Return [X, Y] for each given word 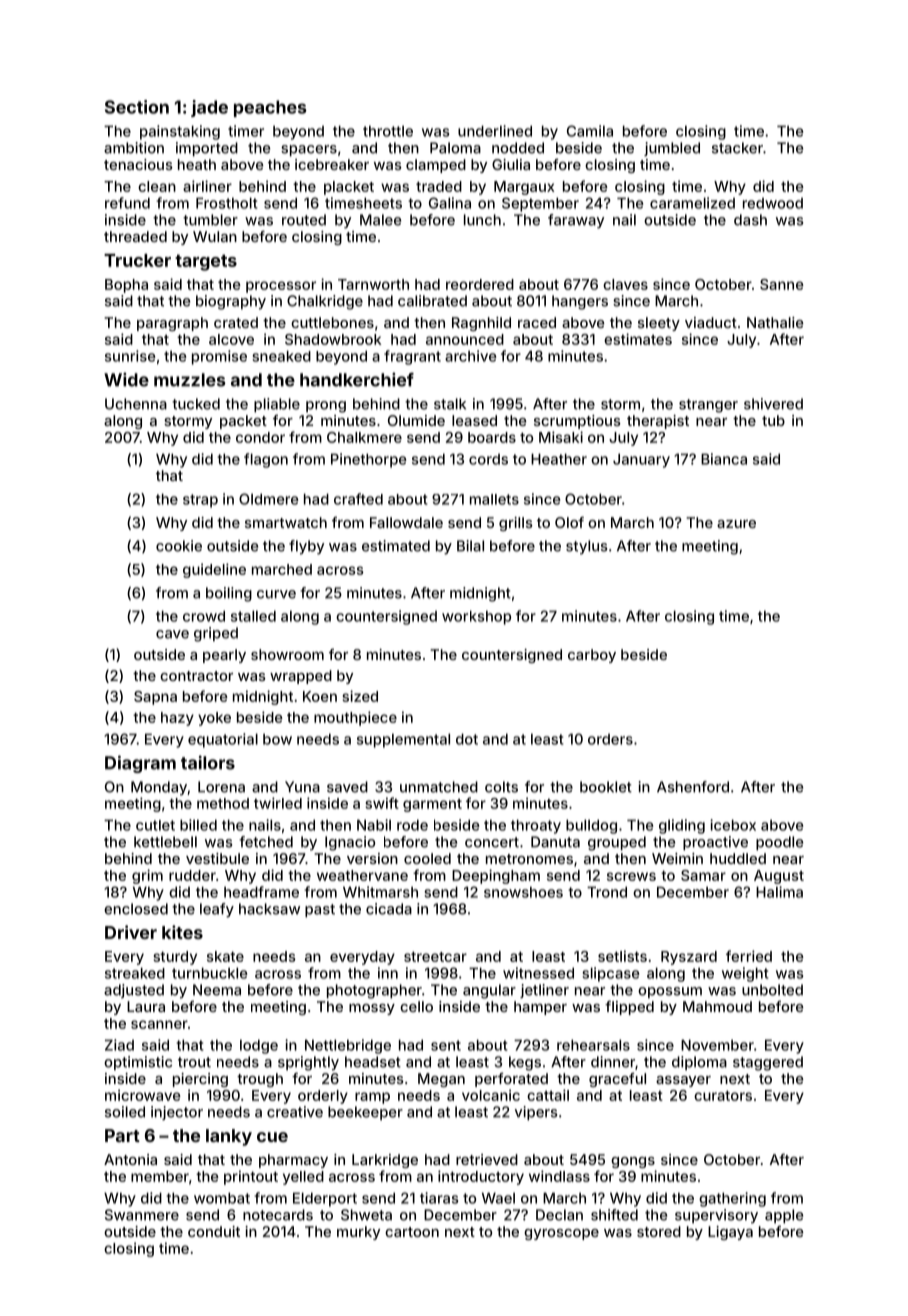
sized [360, 696]
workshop [476, 617]
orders [610, 739]
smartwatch [286, 522]
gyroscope [561, 1234]
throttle [388, 131]
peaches [270, 108]
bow [277, 739]
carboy [592, 656]
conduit [214, 1231]
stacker [737, 148]
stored [659, 1231]
